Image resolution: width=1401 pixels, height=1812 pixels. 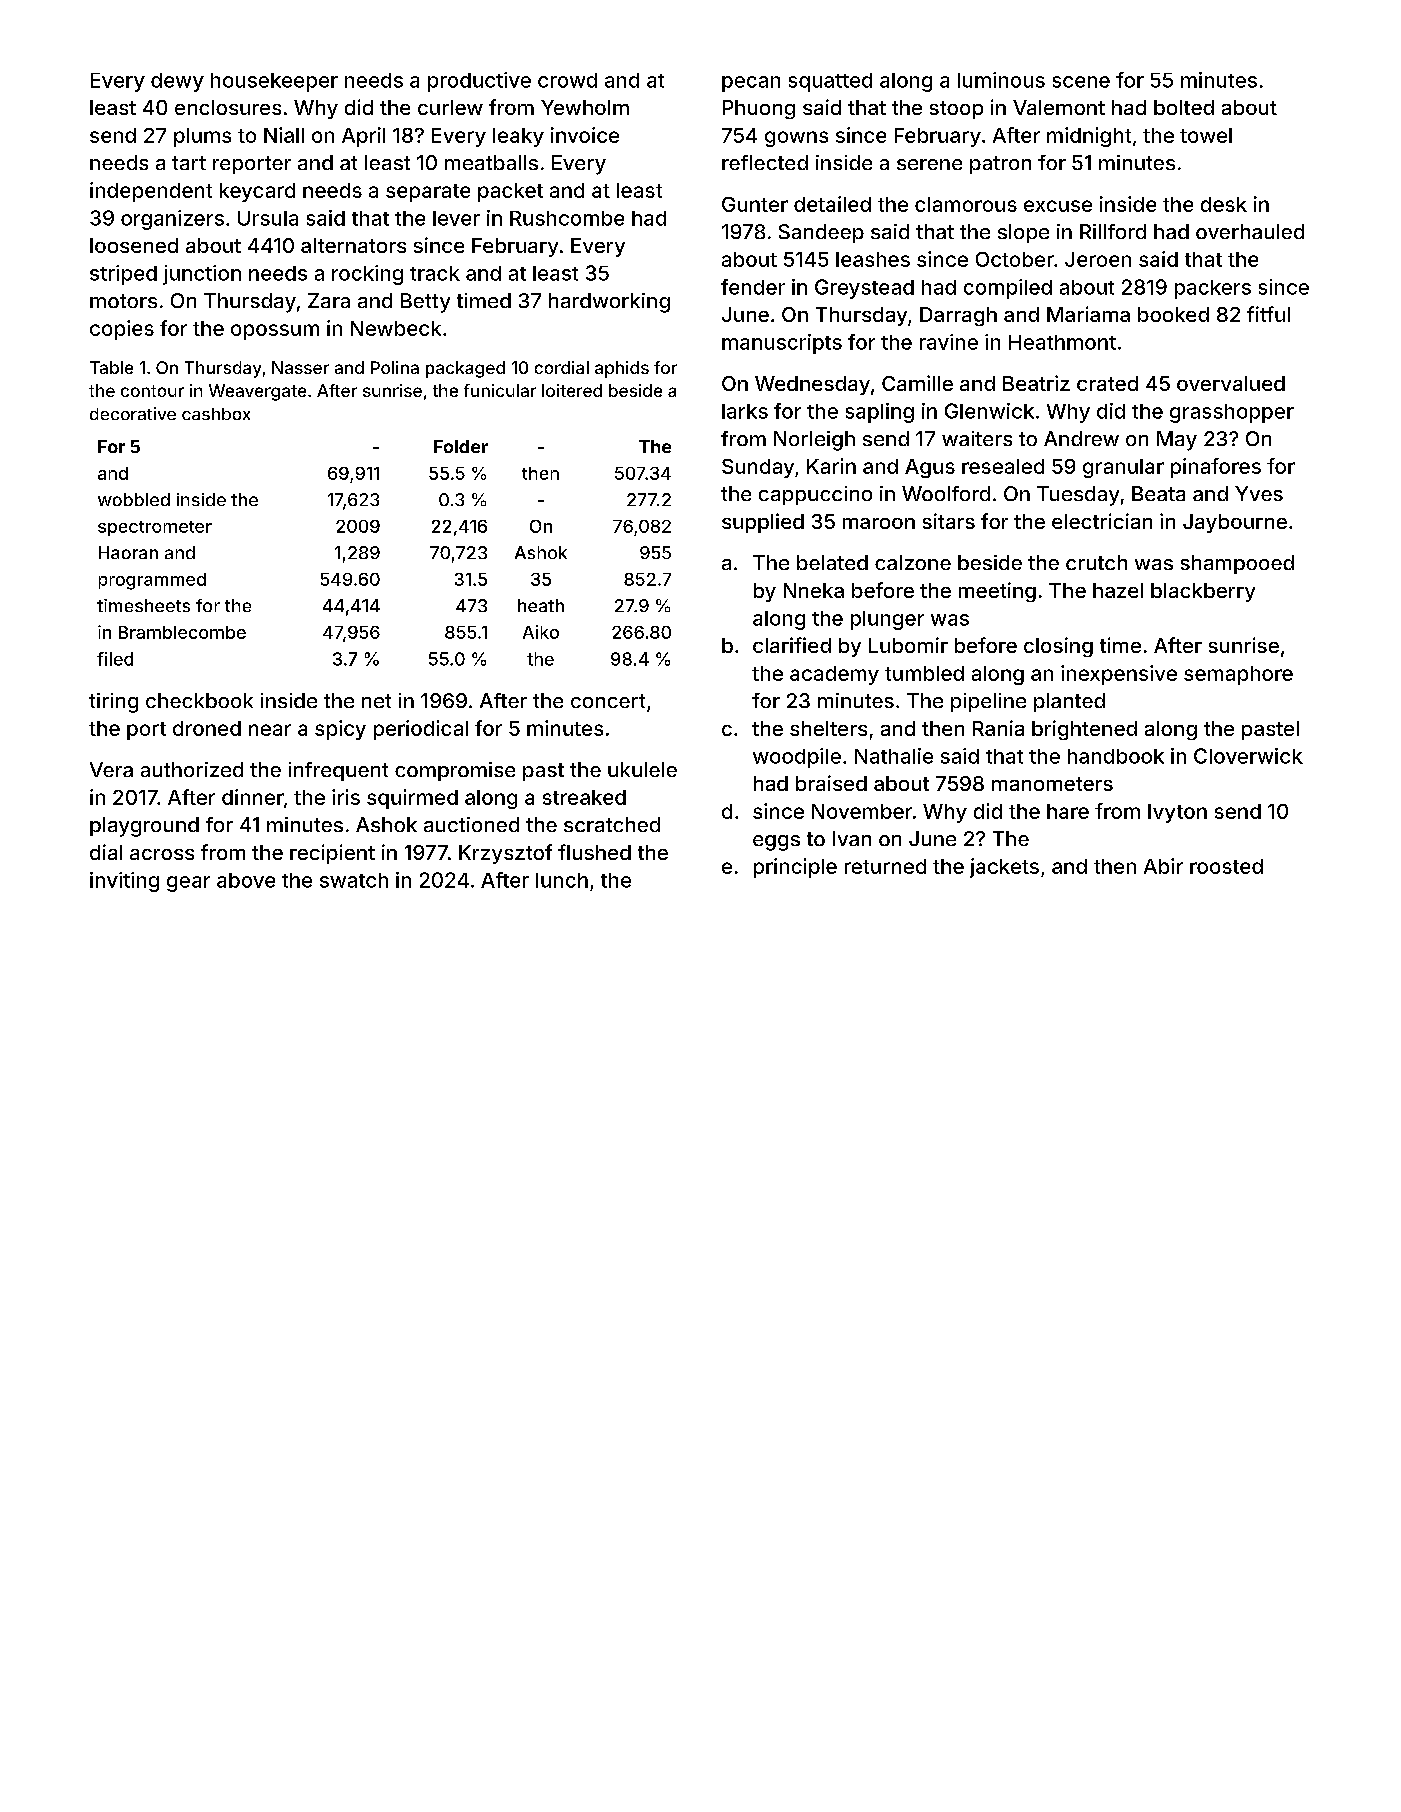 What do you see at coordinates (274, 82) in the screenshot?
I see `housekeeper` at bounding box center [274, 82].
